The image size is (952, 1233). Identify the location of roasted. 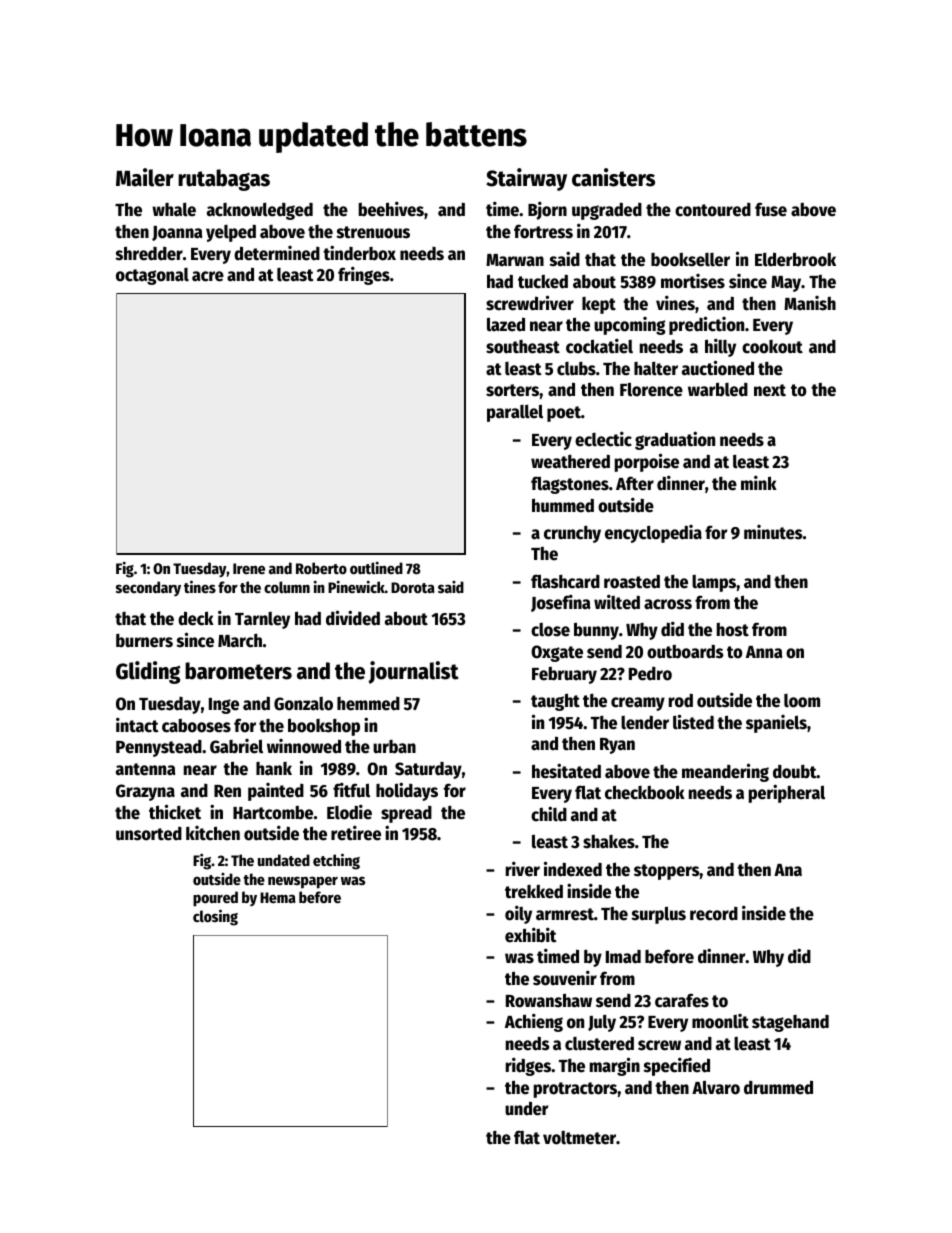
(632, 581).
